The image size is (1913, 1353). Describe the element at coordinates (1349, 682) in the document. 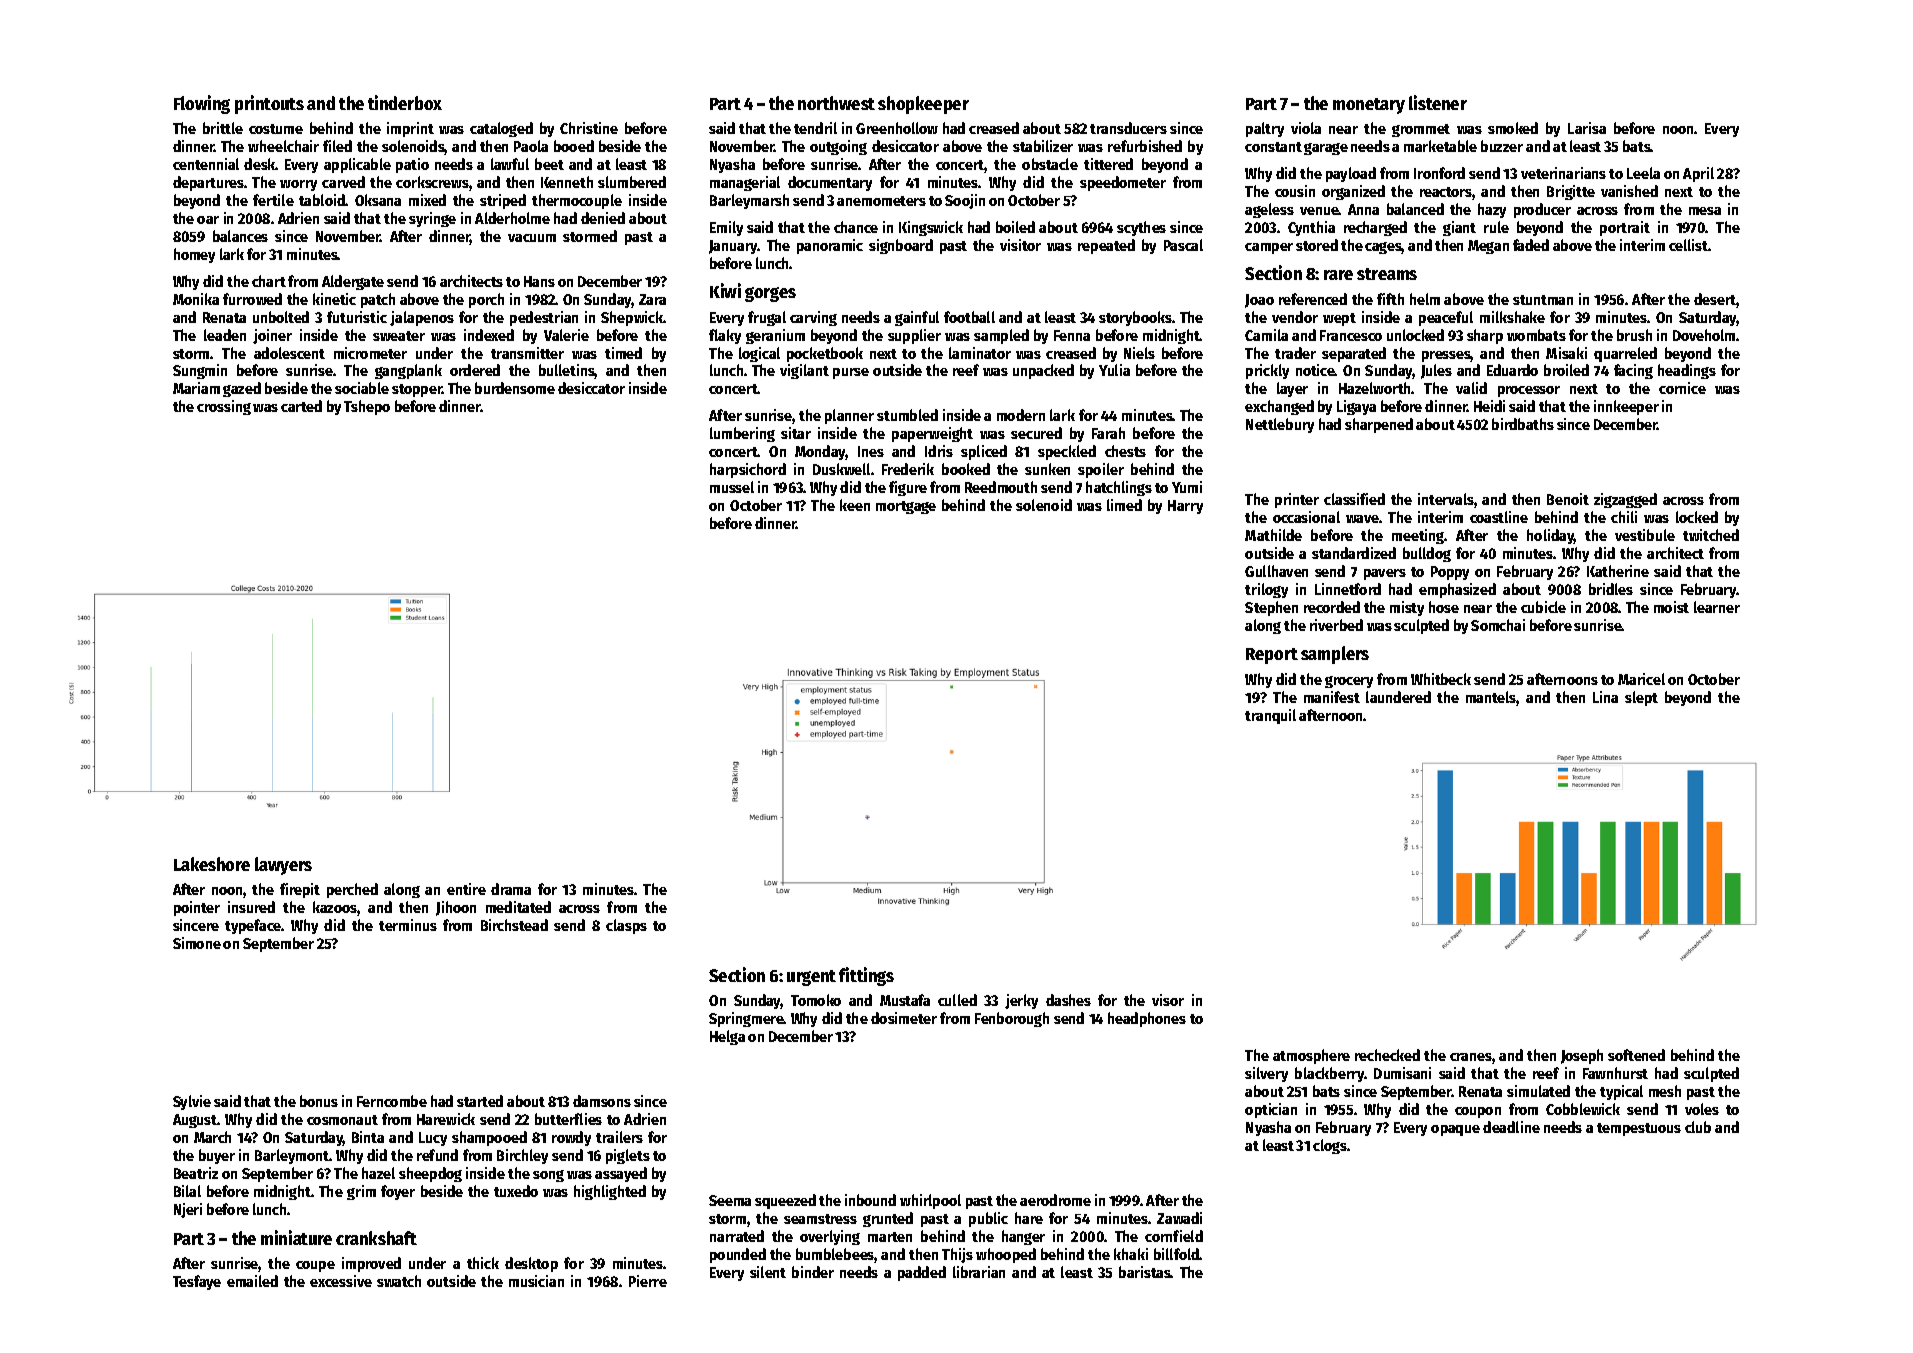

I see `grocery` at that location.
